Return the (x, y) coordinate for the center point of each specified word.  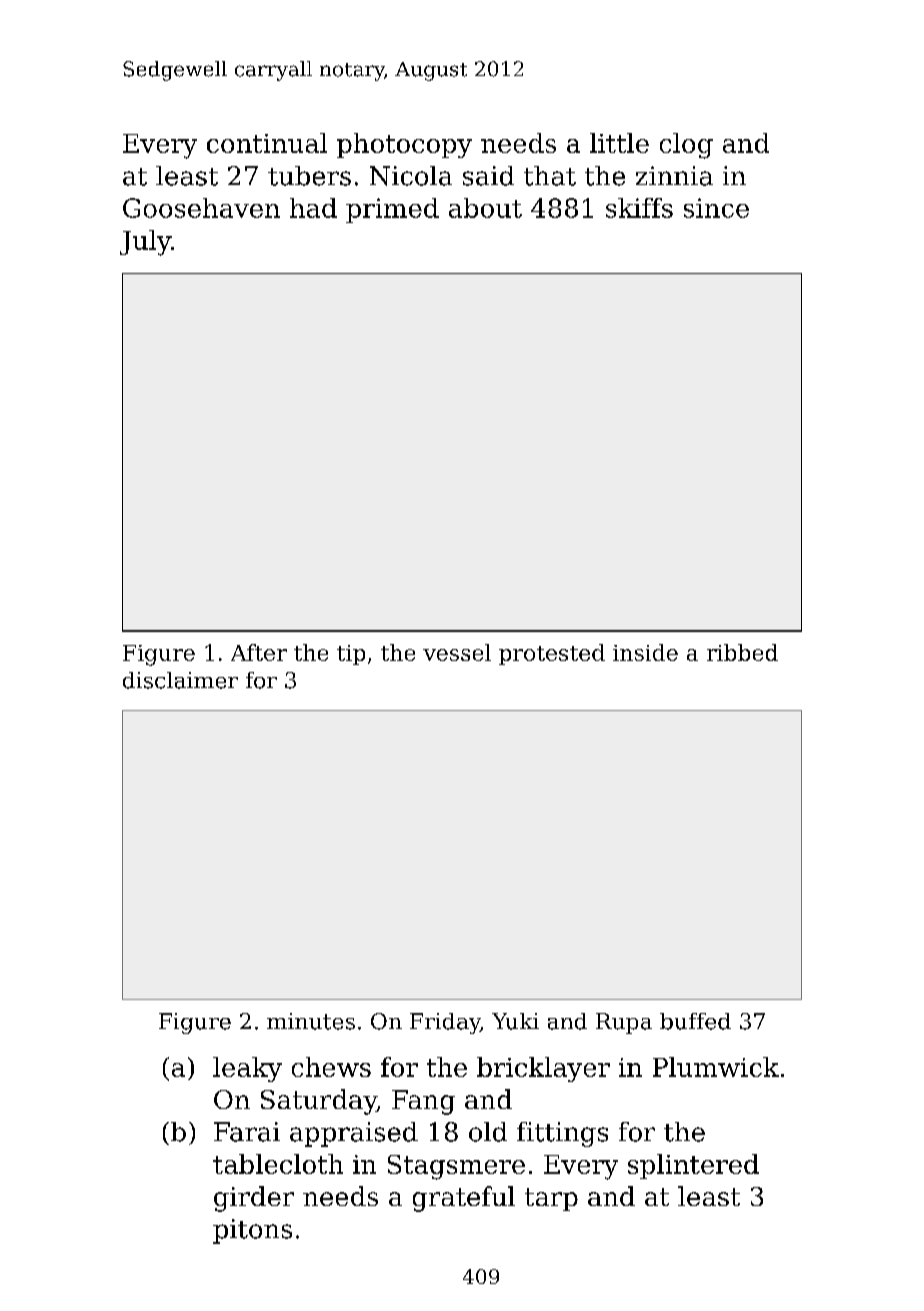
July (145, 243)
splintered (693, 1166)
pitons (252, 1231)
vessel (457, 652)
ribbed (742, 652)
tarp (551, 1199)
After (259, 652)
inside (645, 652)
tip (351, 655)
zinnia (674, 176)
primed (392, 210)
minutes (311, 1021)
